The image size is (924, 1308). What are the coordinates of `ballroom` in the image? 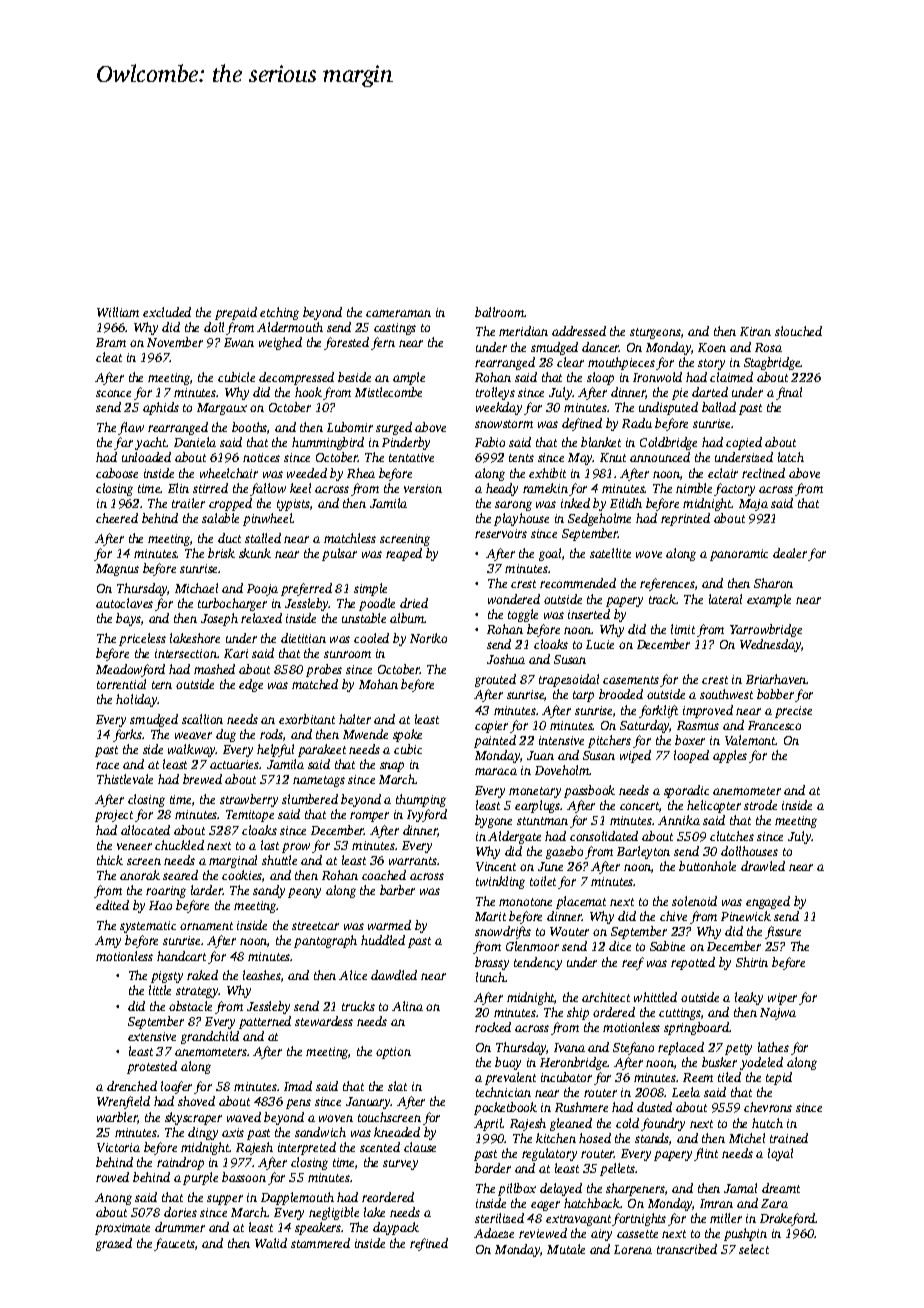 It's located at (499, 312).
